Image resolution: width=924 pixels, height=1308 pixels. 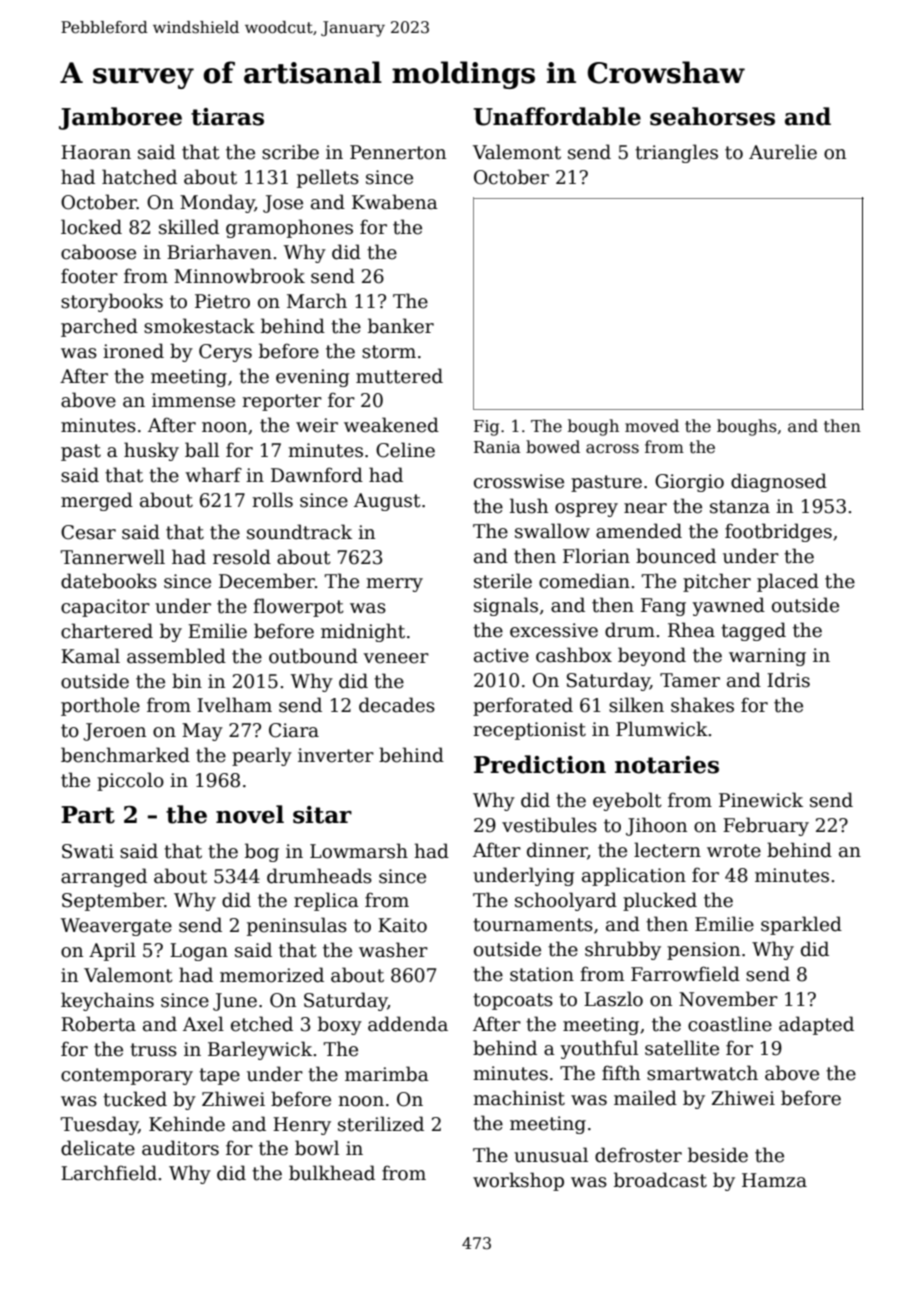 What do you see at coordinates (239, 276) in the screenshot?
I see `Minnowbrook` at bounding box center [239, 276].
